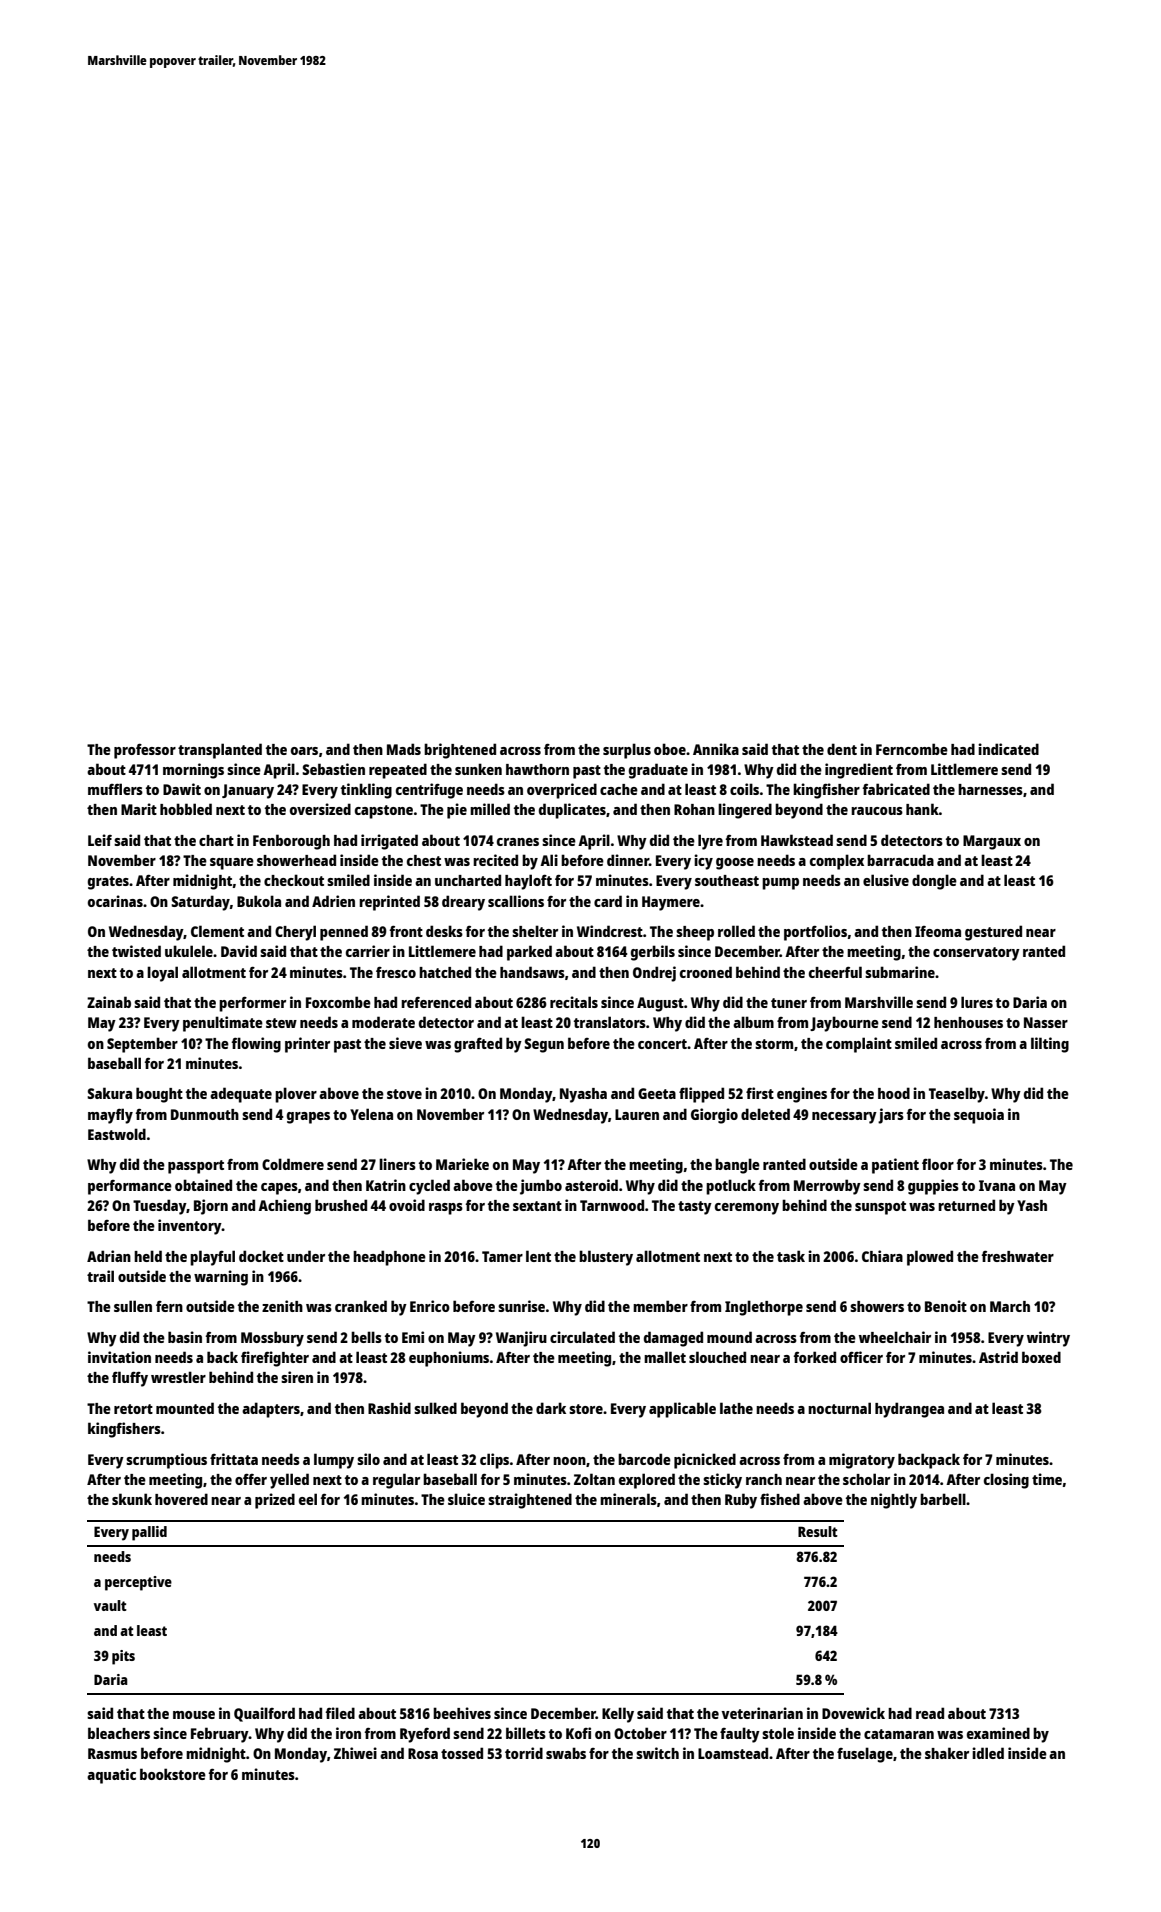  Describe the element at coordinates (657, 1753) in the screenshot. I see `switch` at that location.
